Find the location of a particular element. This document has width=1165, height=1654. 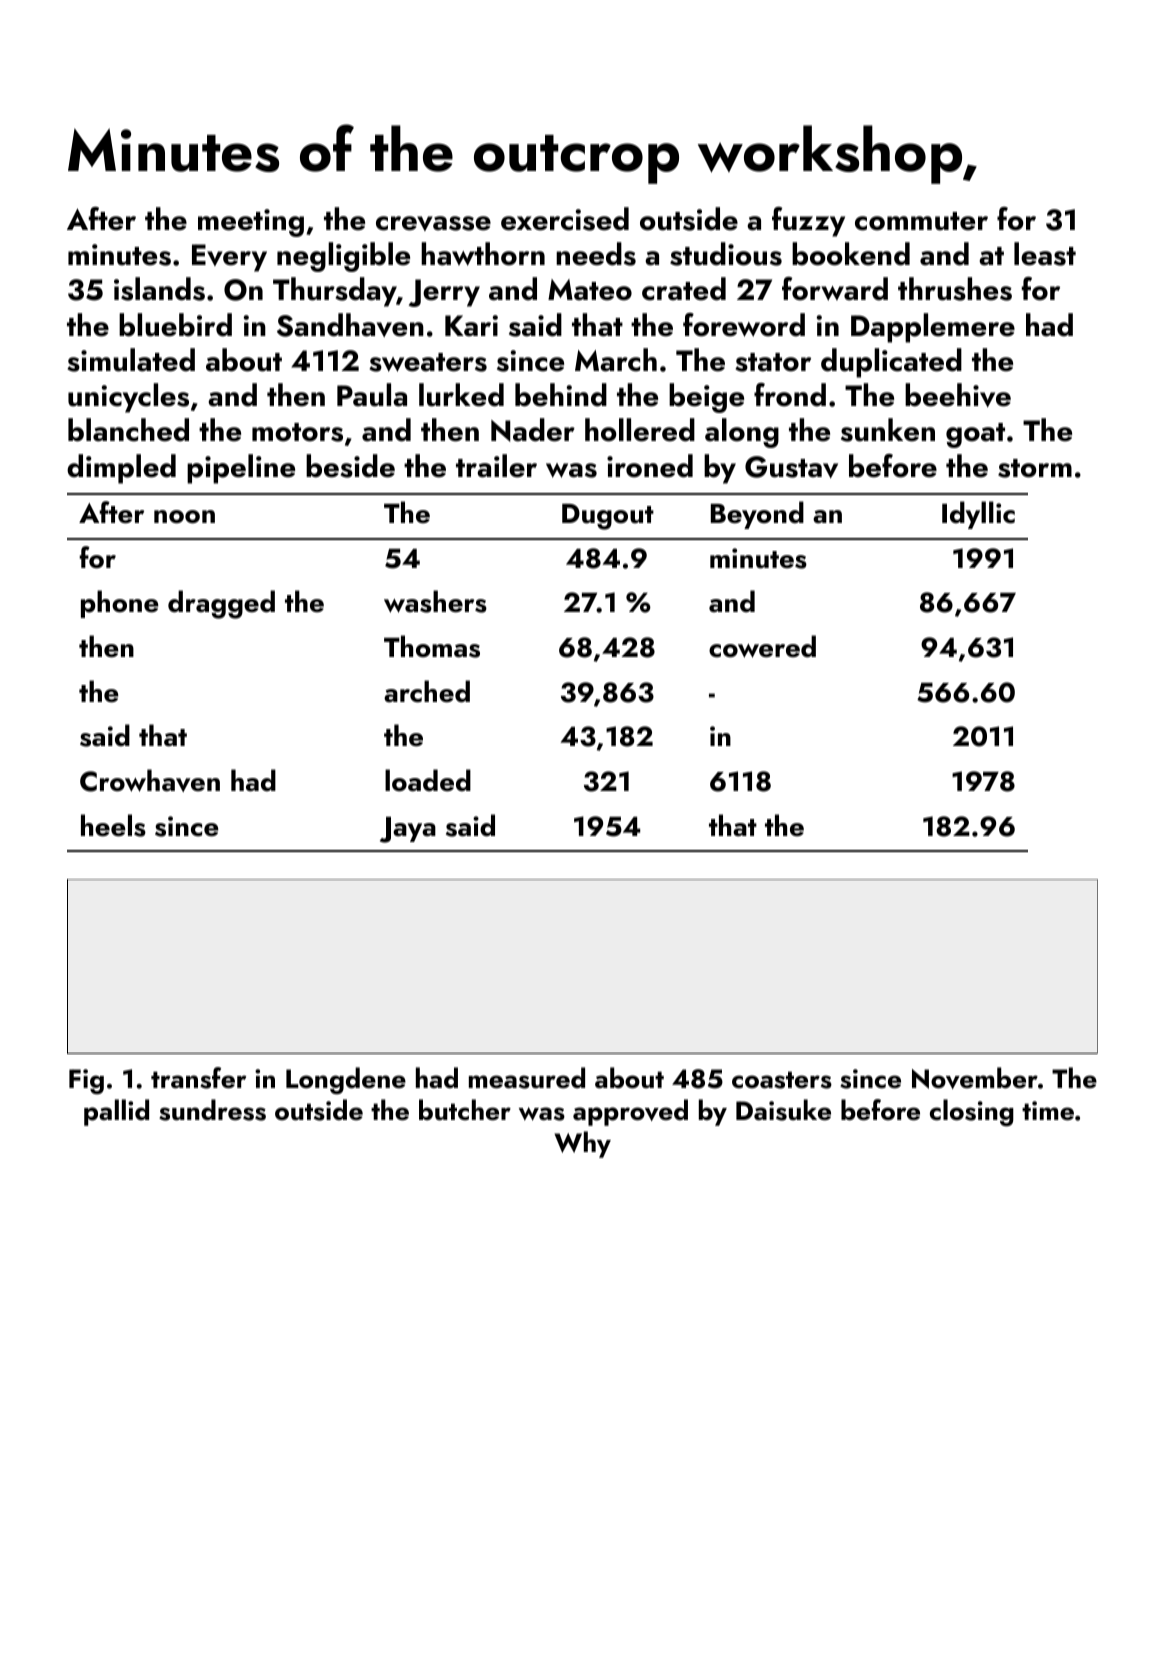

Why is located at coordinates (582, 1144).
